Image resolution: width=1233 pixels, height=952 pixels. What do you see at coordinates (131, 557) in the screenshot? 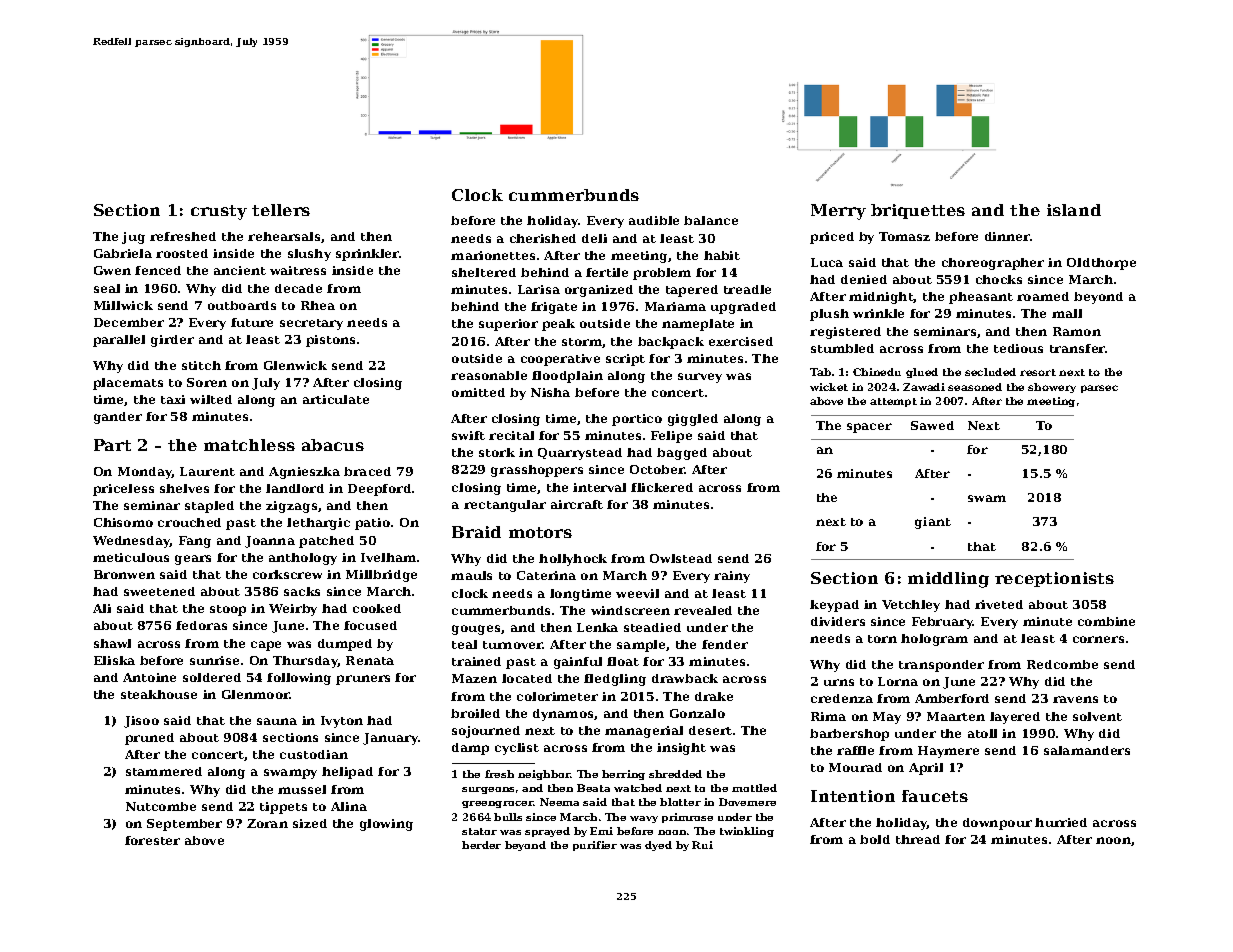
I see `meticulous` at bounding box center [131, 557].
